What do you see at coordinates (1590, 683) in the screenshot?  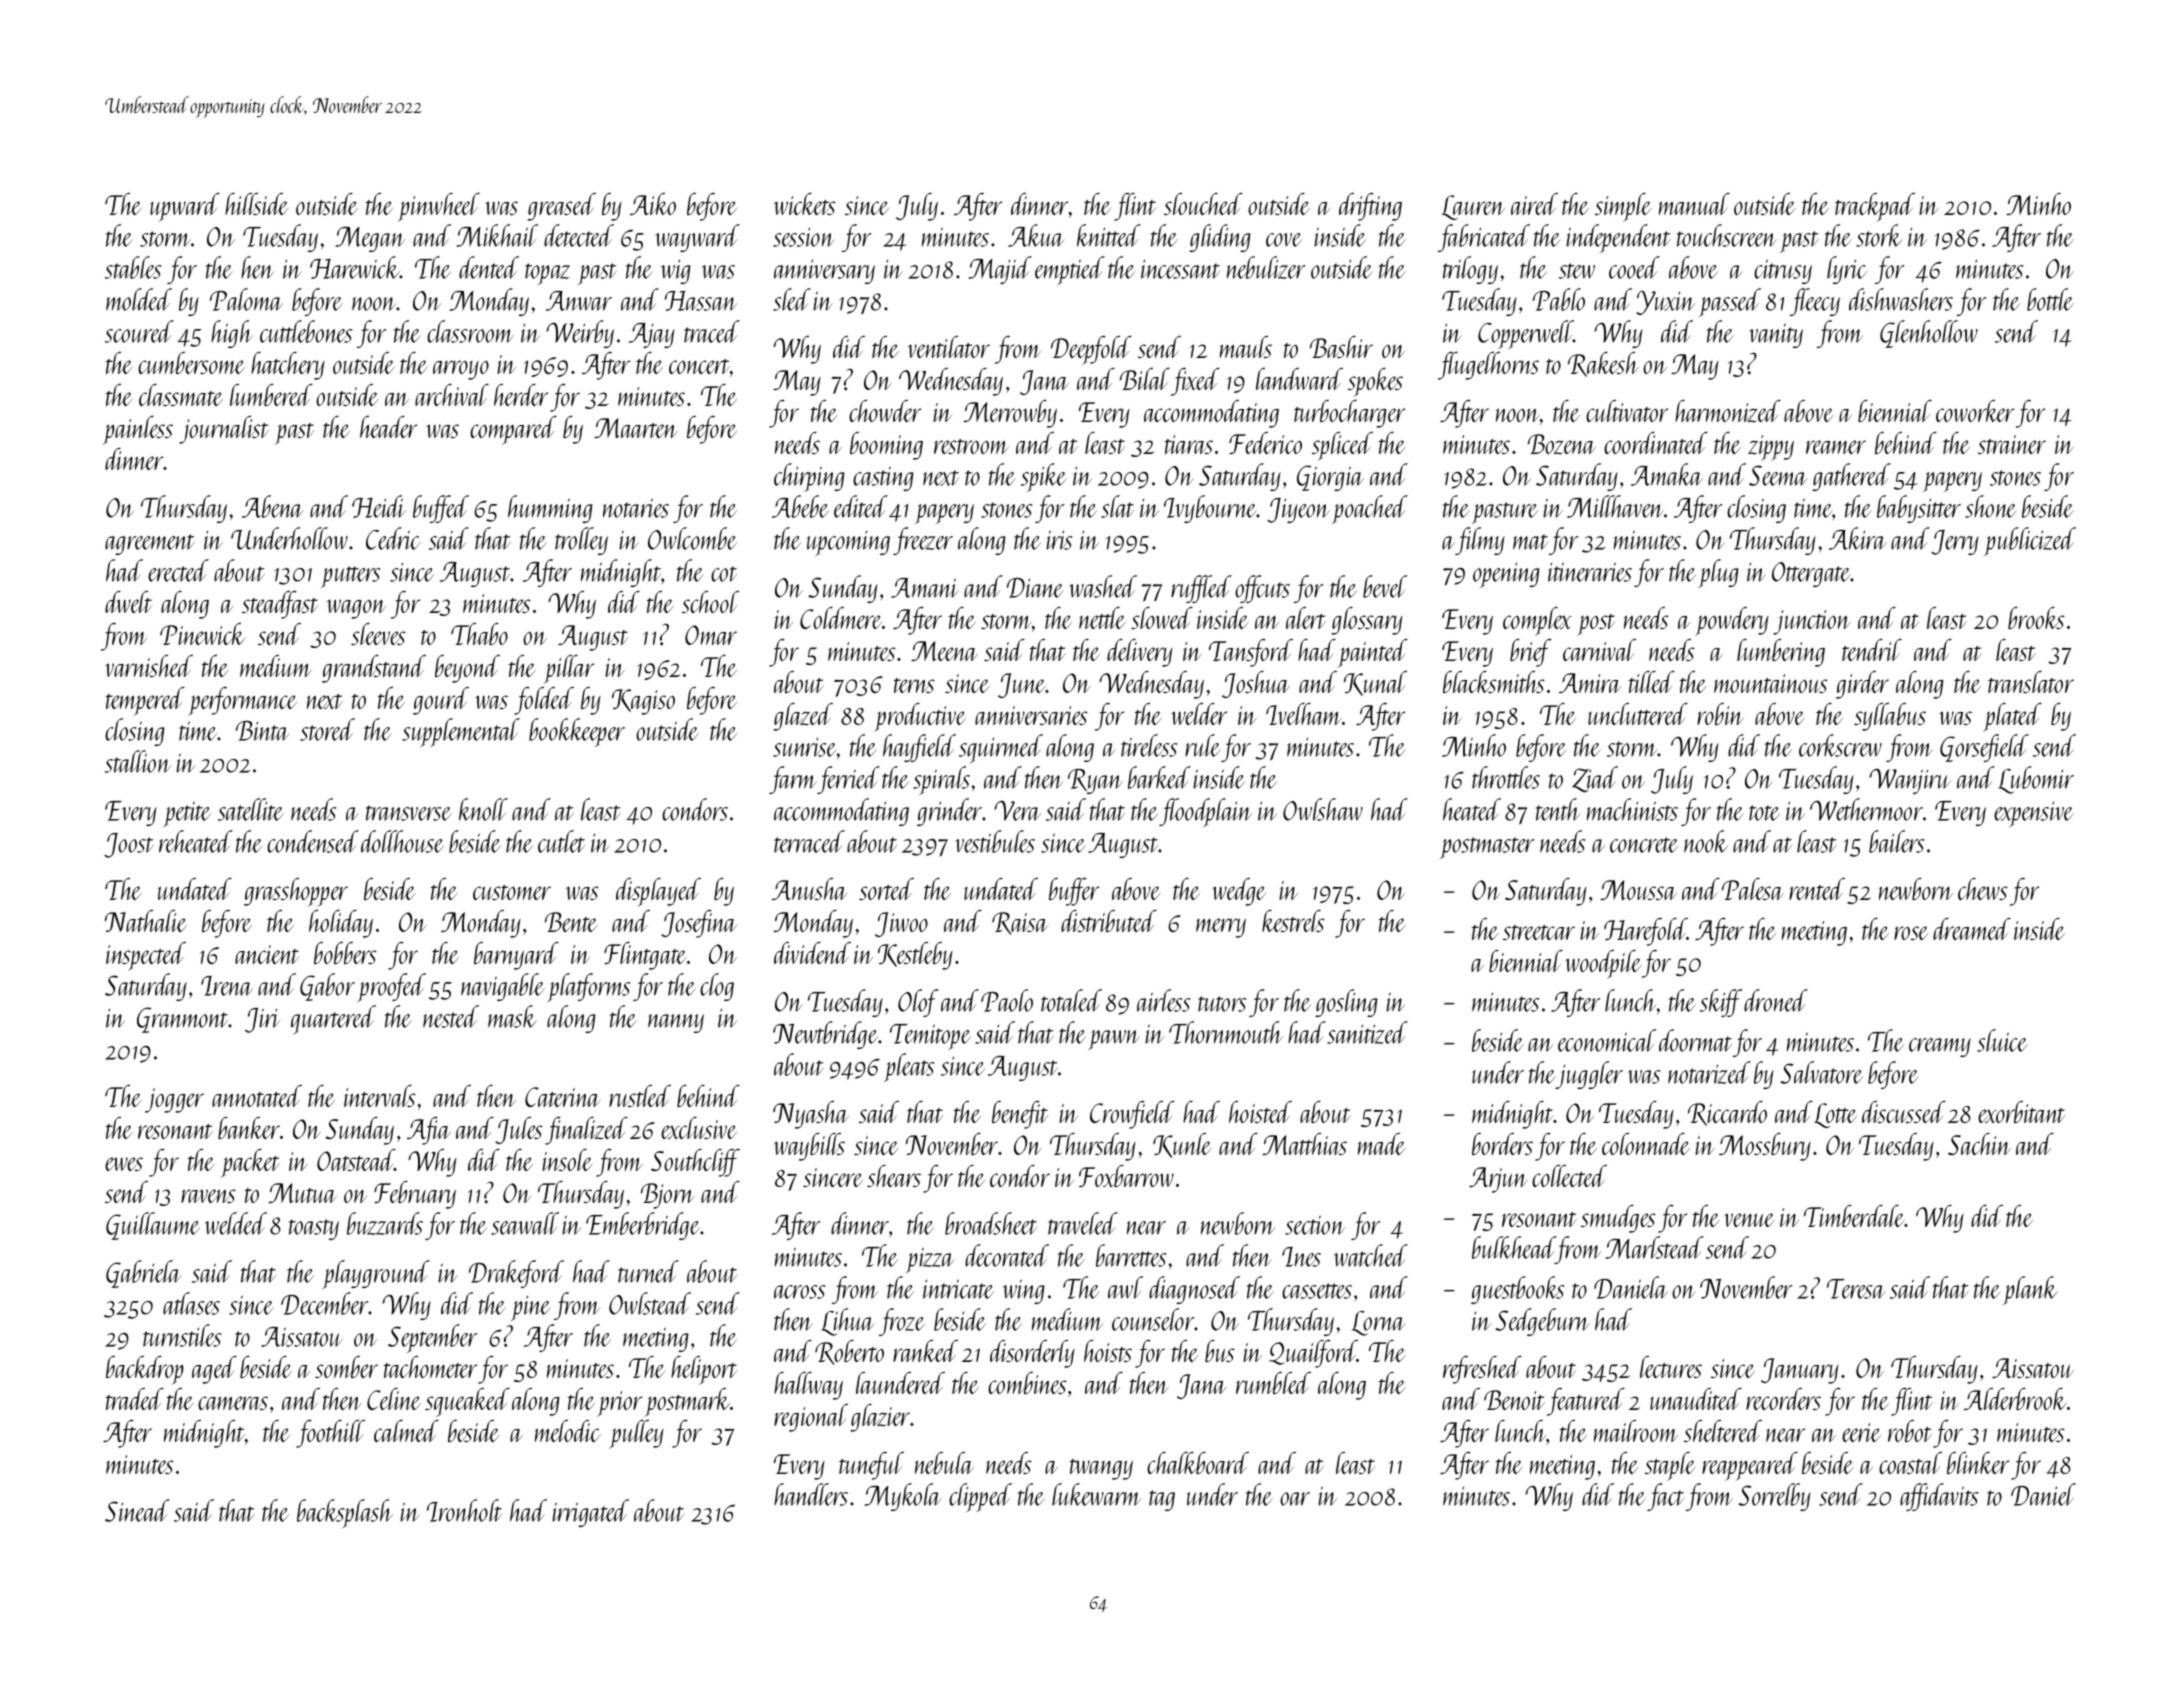 I see `Amira` at bounding box center [1590, 683].
